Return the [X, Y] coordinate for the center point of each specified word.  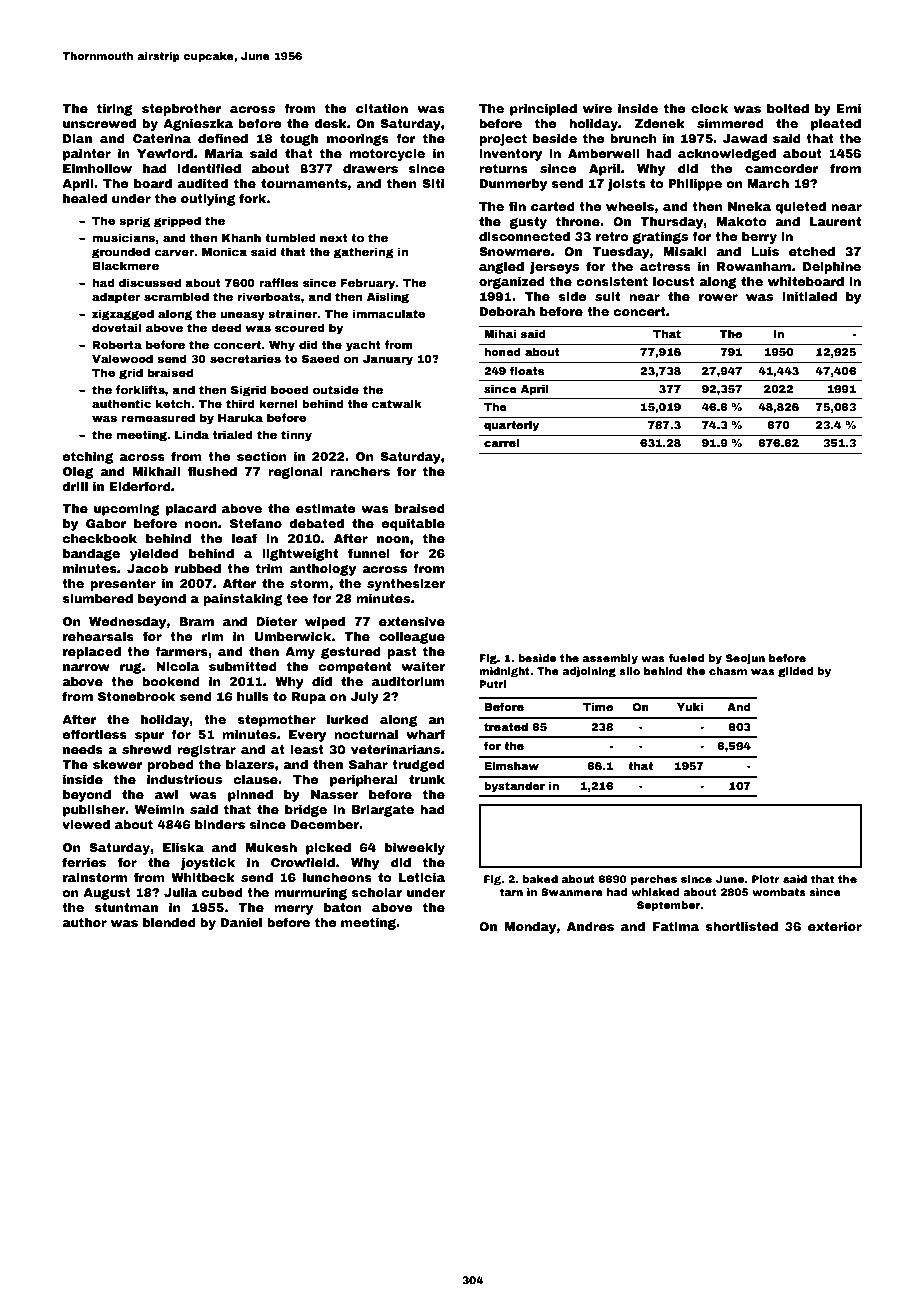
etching [87, 458]
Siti [433, 183]
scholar [377, 892]
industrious [184, 779]
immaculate [389, 313]
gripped [177, 222]
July [364, 698]
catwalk [397, 403]
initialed [809, 296]
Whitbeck [203, 877]
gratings [660, 238]
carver [174, 252]
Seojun [745, 659]
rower [718, 297]
